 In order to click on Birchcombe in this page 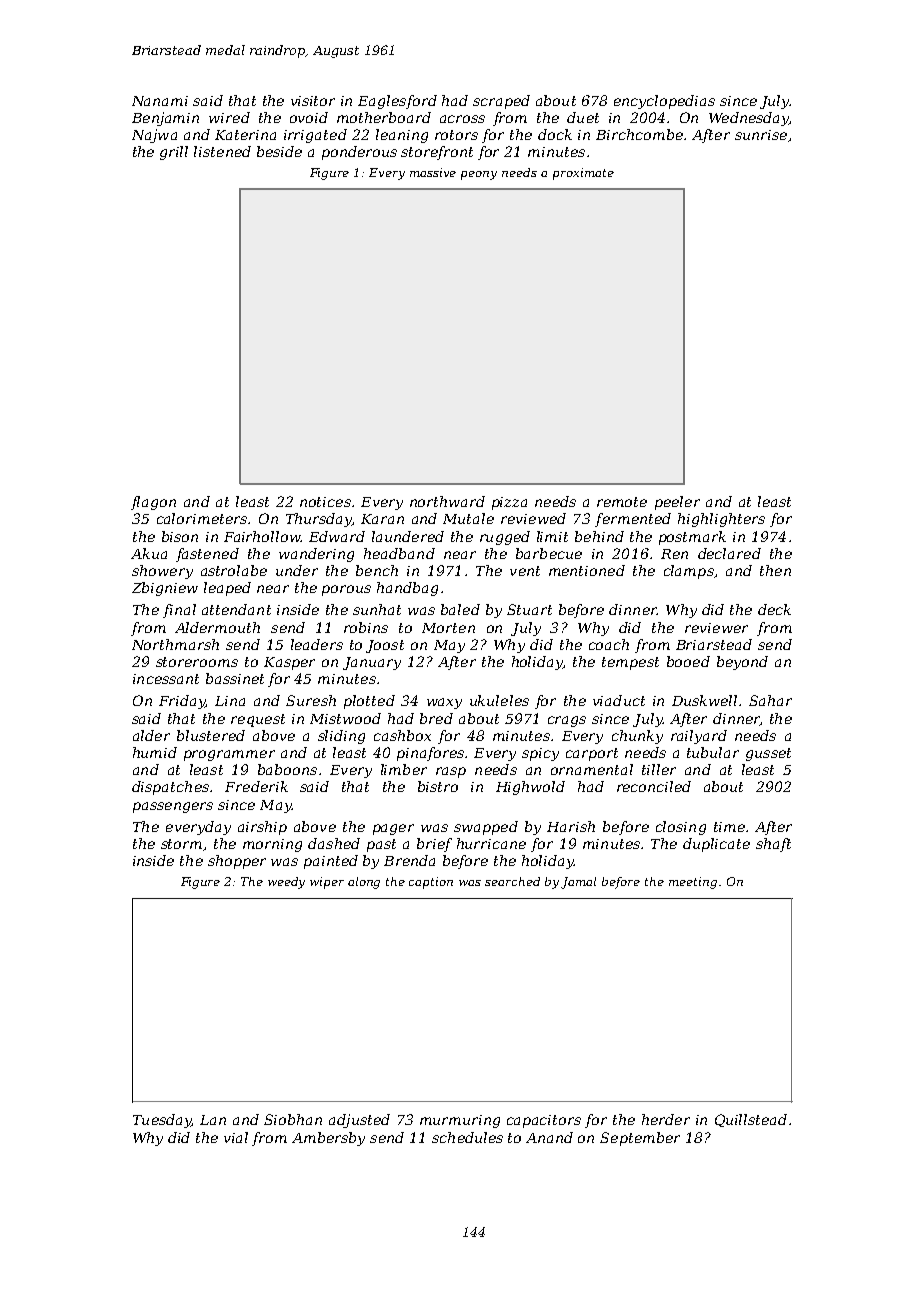, I will do `click(639, 134)`.
